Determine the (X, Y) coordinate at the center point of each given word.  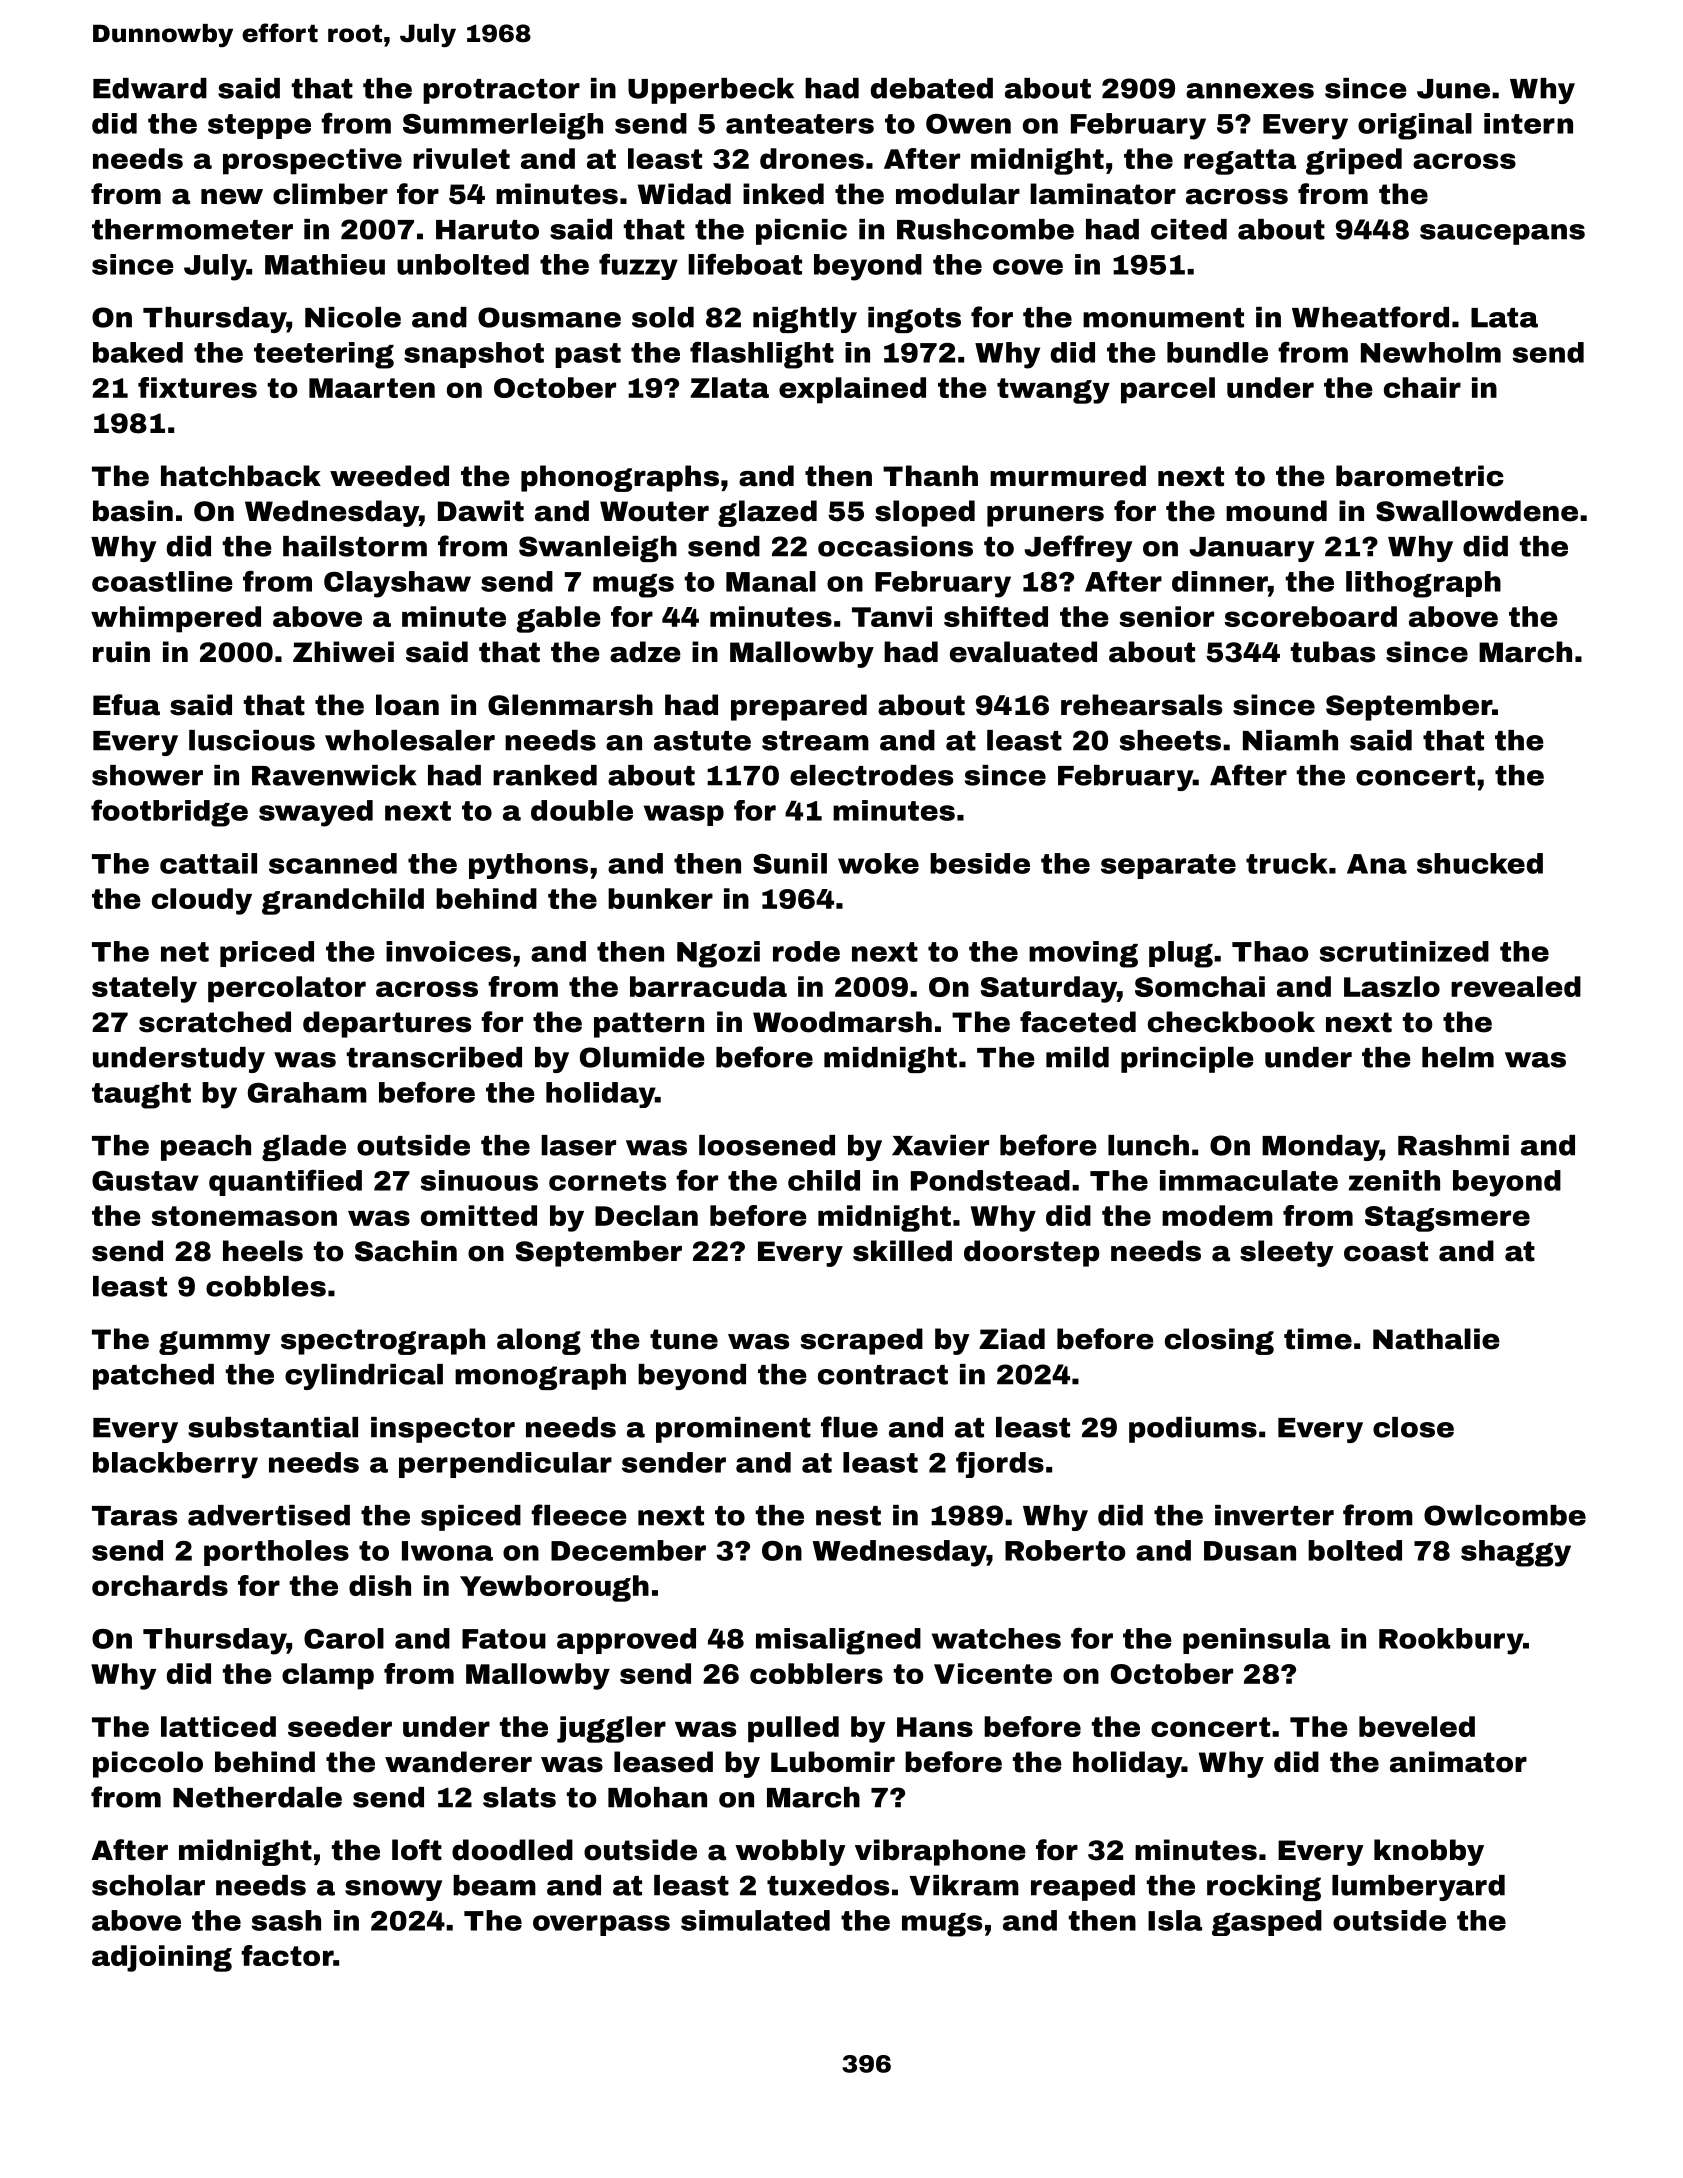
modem (1217, 1215)
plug (1181, 954)
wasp (684, 815)
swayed (316, 813)
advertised (269, 1515)
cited (1189, 229)
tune (684, 1339)
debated (932, 88)
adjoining (162, 1958)
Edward (150, 88)
